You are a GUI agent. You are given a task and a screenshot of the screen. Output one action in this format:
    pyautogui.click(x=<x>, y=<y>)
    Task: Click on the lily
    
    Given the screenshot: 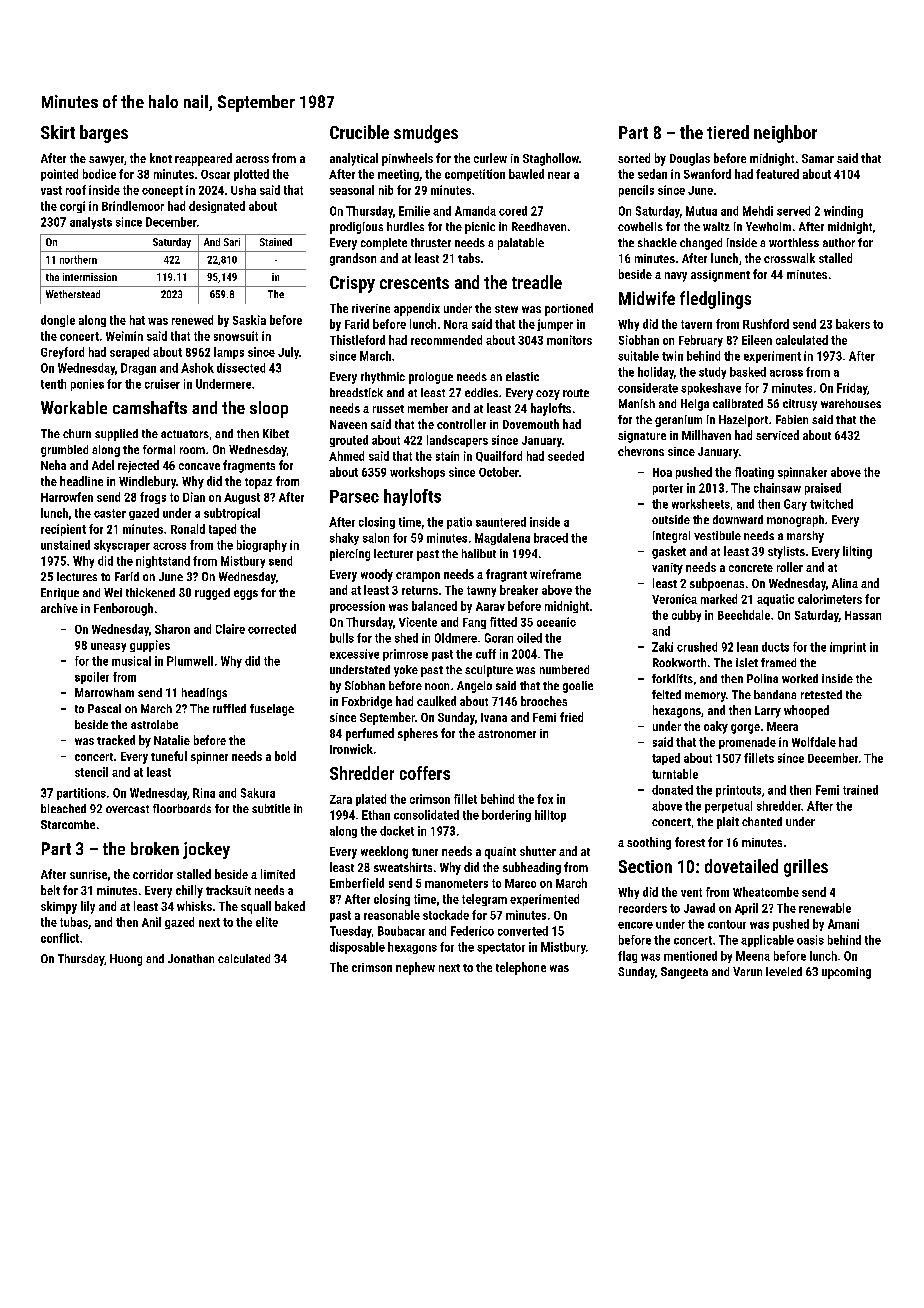 What is the action you would take?
    pyautogui.click(x=88, y=907)
